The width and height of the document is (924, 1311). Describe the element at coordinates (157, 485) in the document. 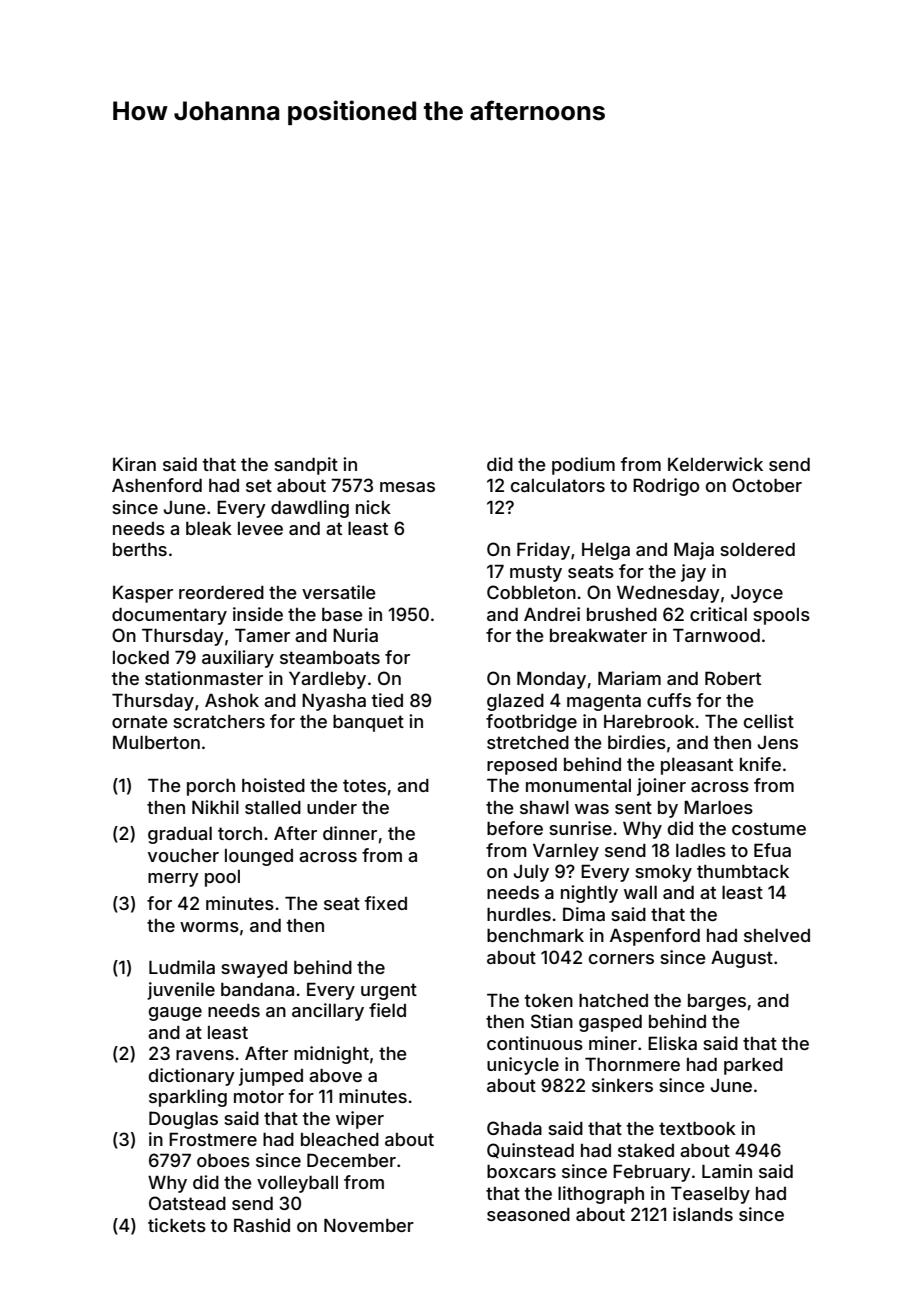

I see `Ashenford` at that location.
